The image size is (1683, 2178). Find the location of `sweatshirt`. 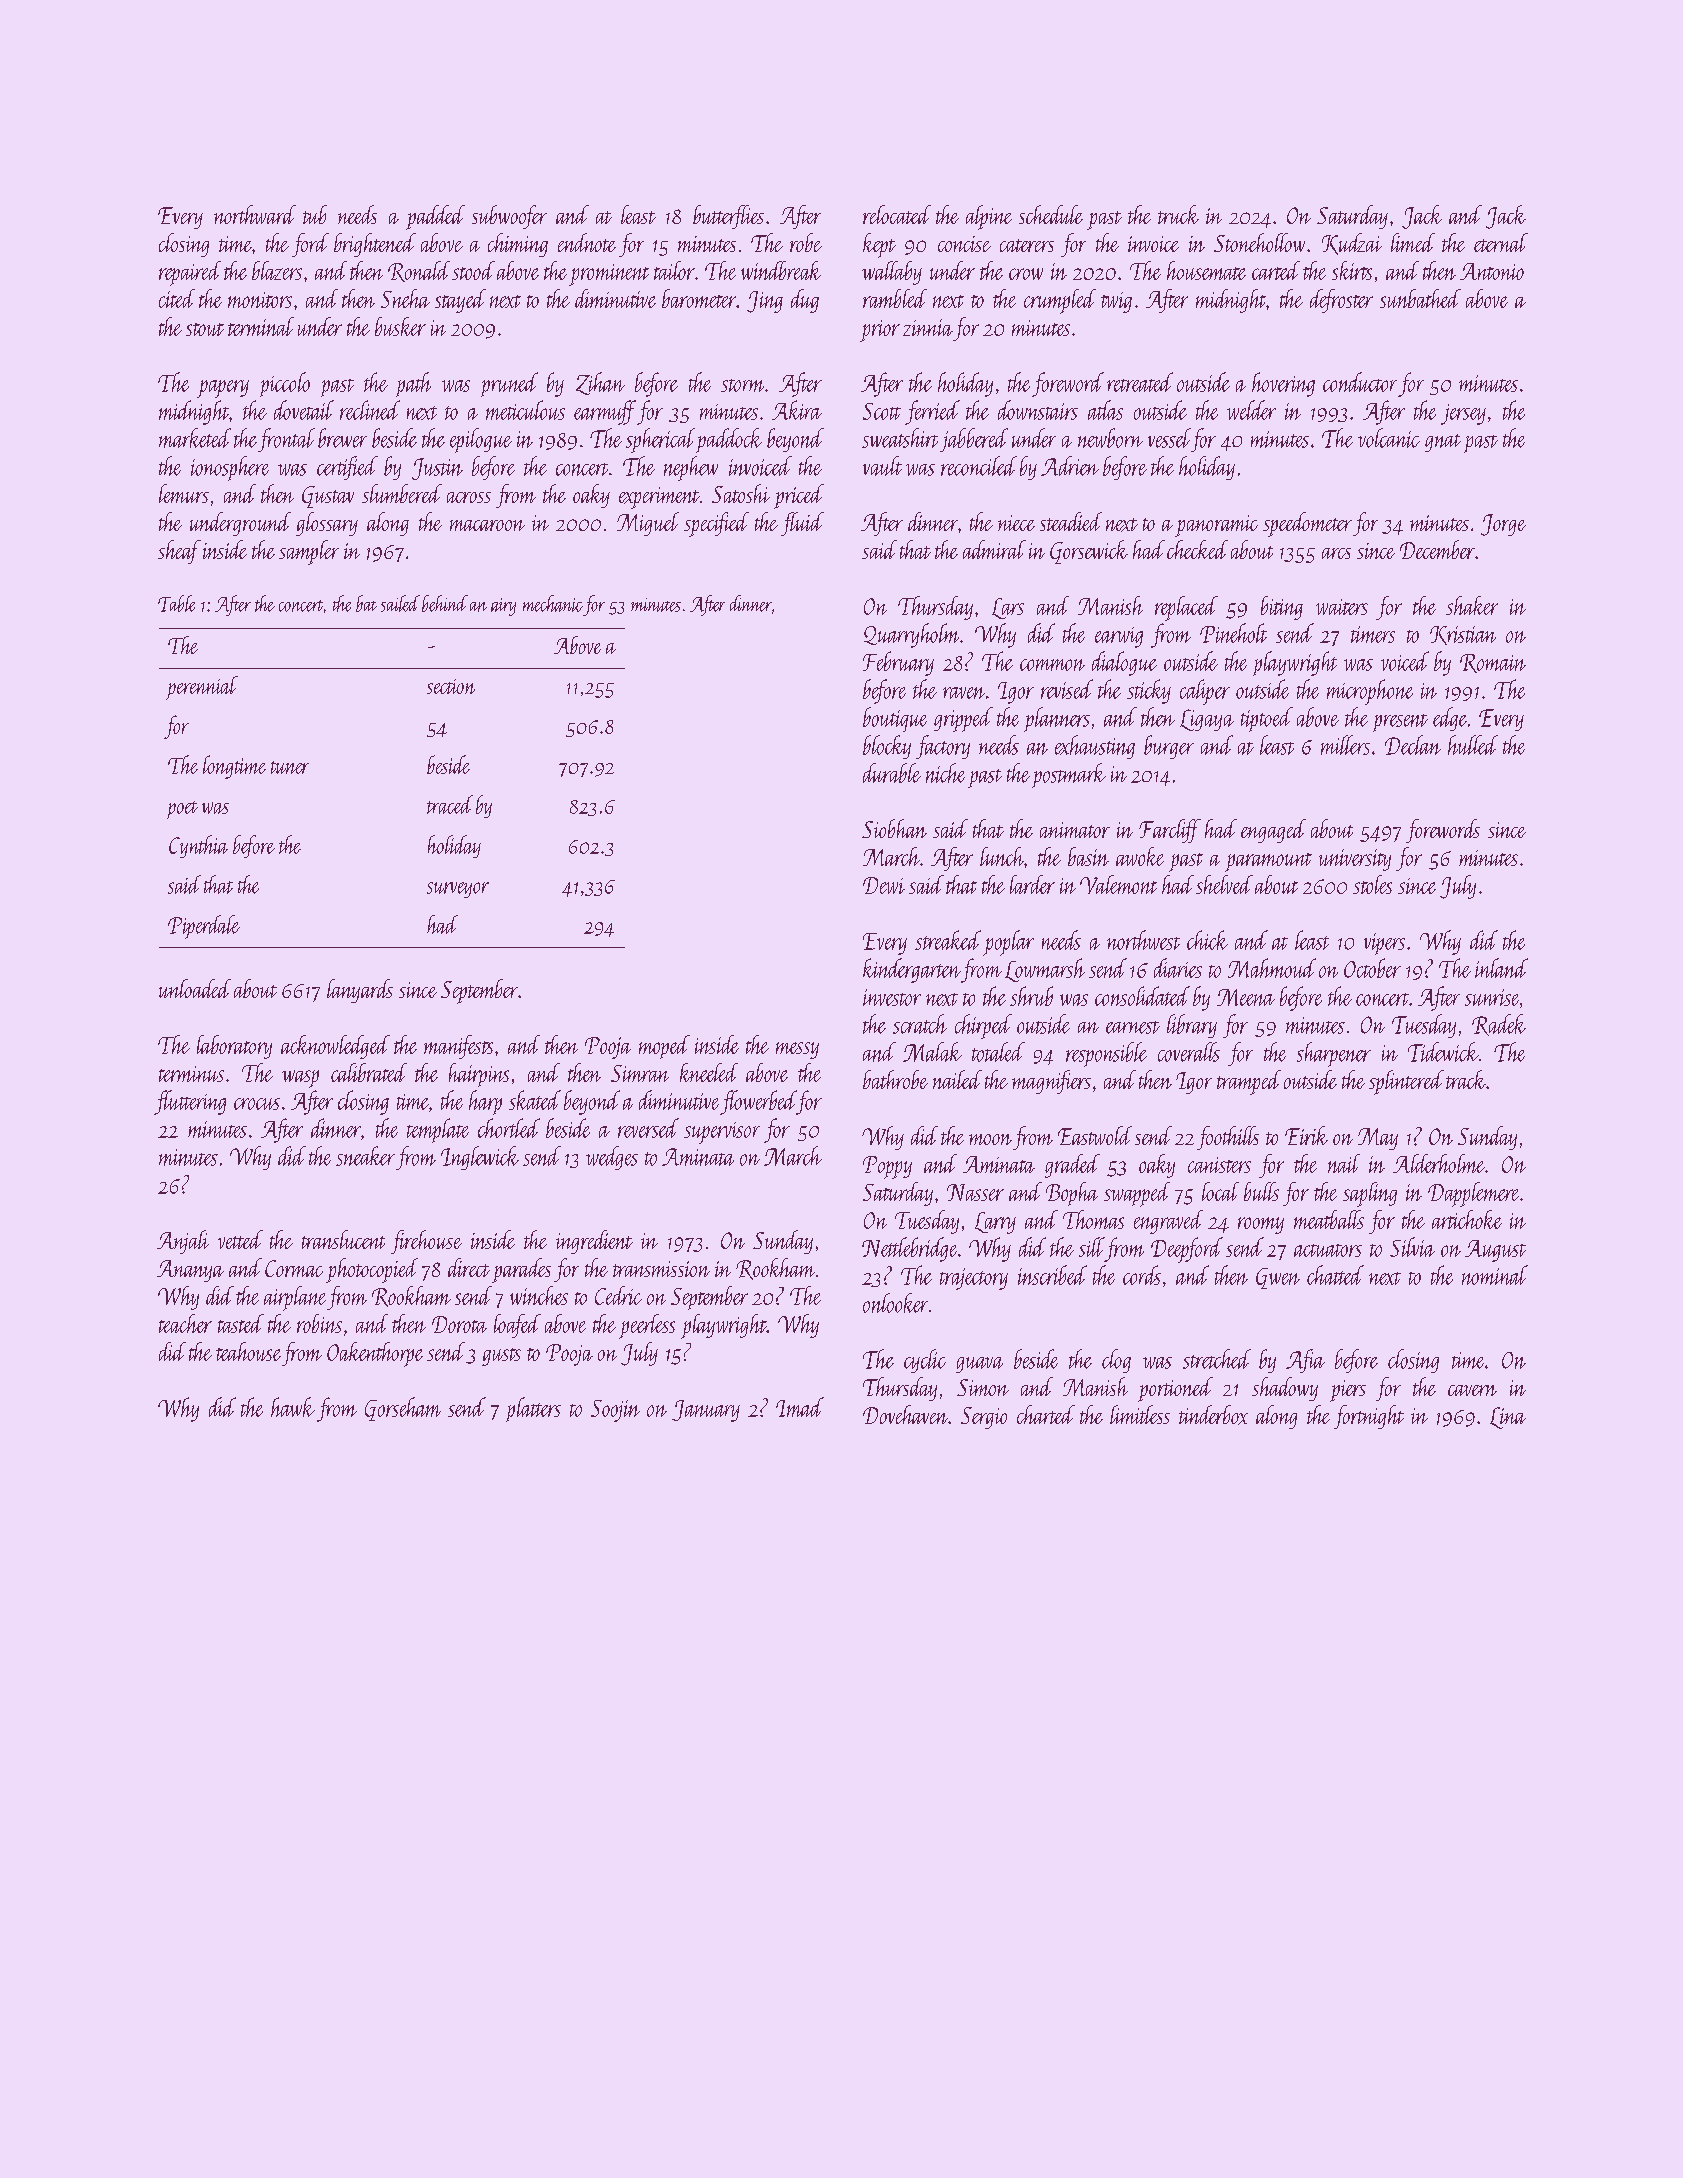

sweatshirt is located at coordinates (900, 438).
